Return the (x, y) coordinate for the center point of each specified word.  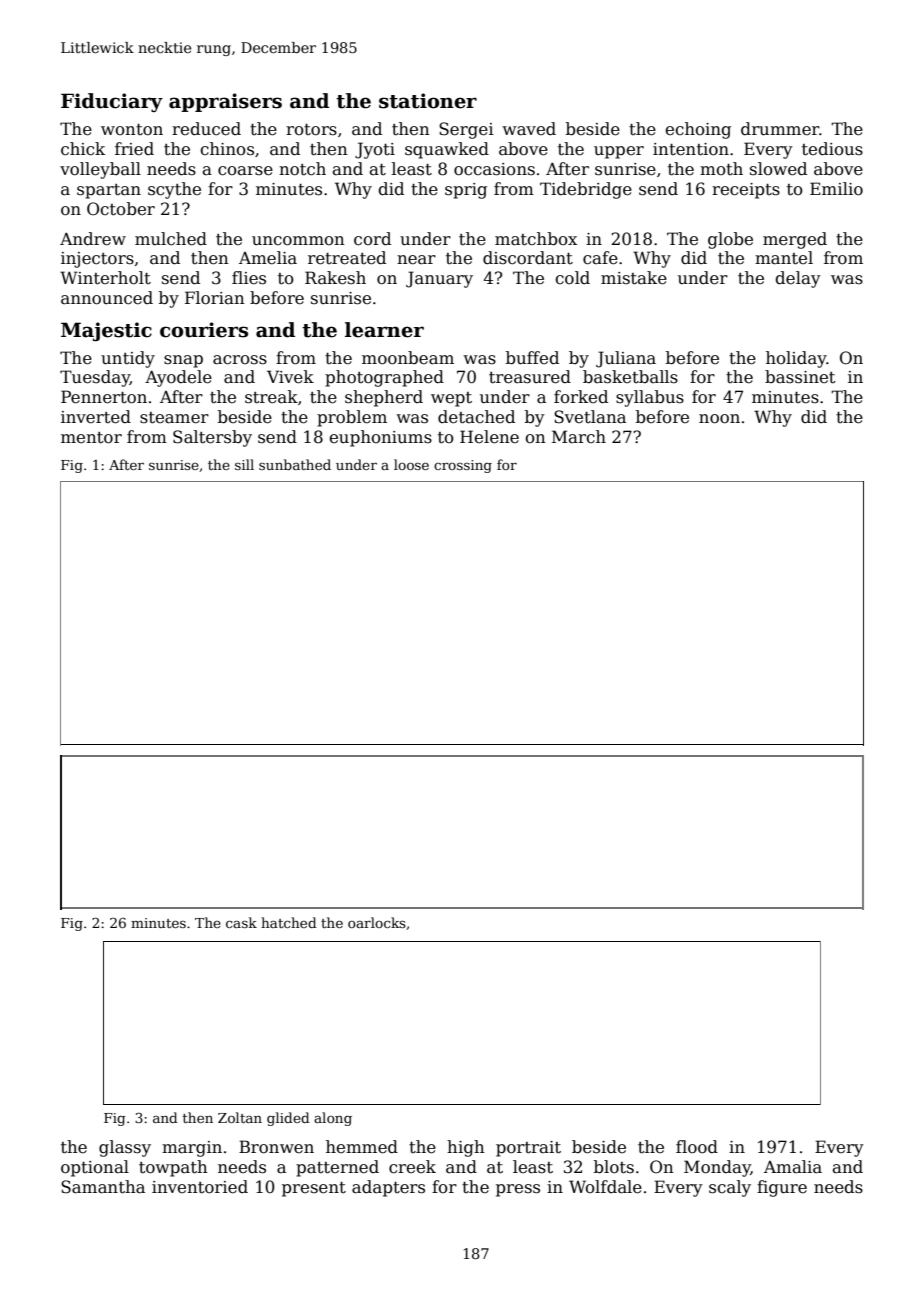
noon (719, 419)
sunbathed (295, 464)
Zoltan (240, 1117)
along (333, 1119)
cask (241, 922)
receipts (746, 191)
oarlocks (377, 922)
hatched (289, 922)
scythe (174, 190)
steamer (174, 418)
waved (529, 129)
